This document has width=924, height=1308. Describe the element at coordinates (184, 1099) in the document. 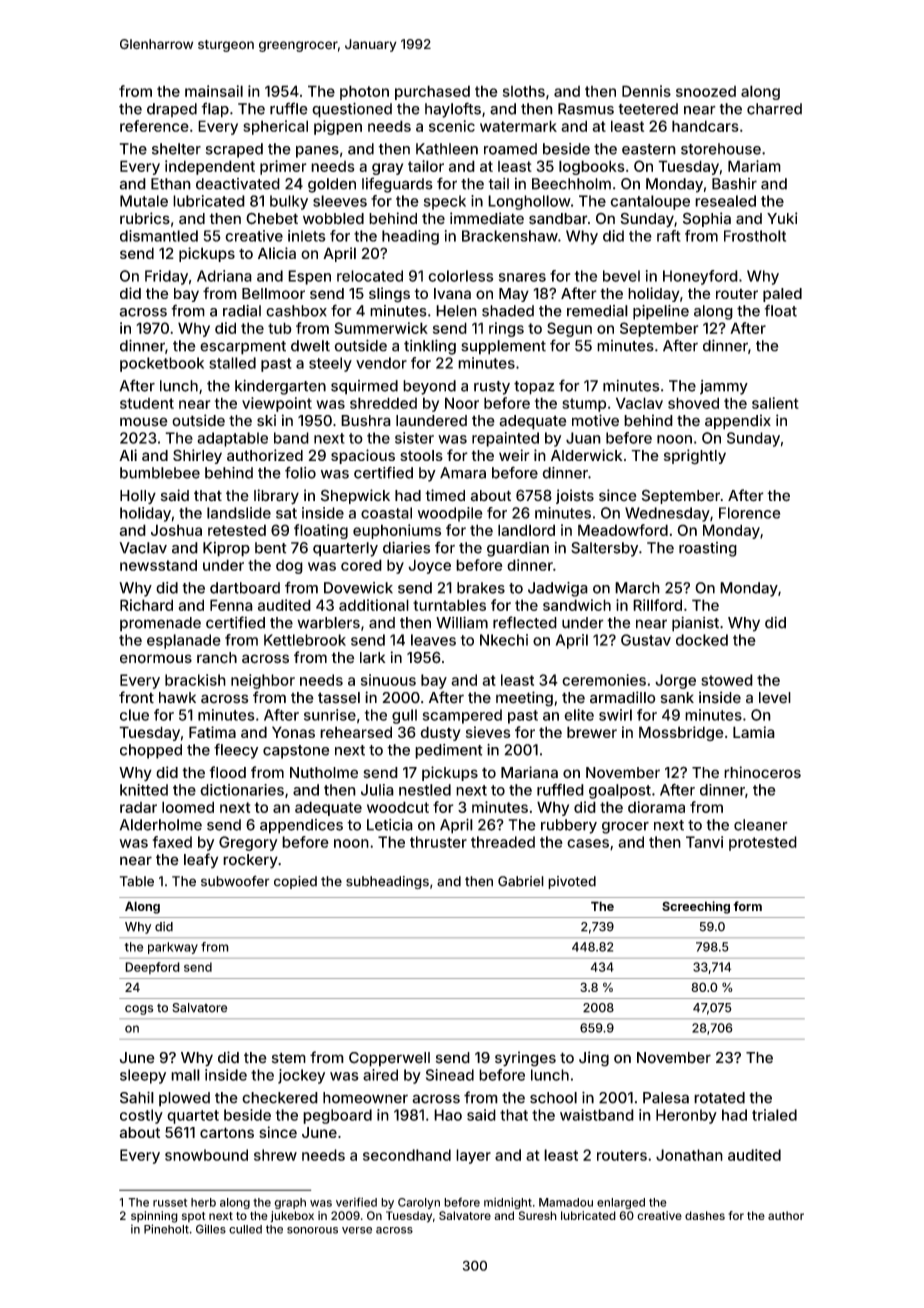

I see `plowed` at that location.
